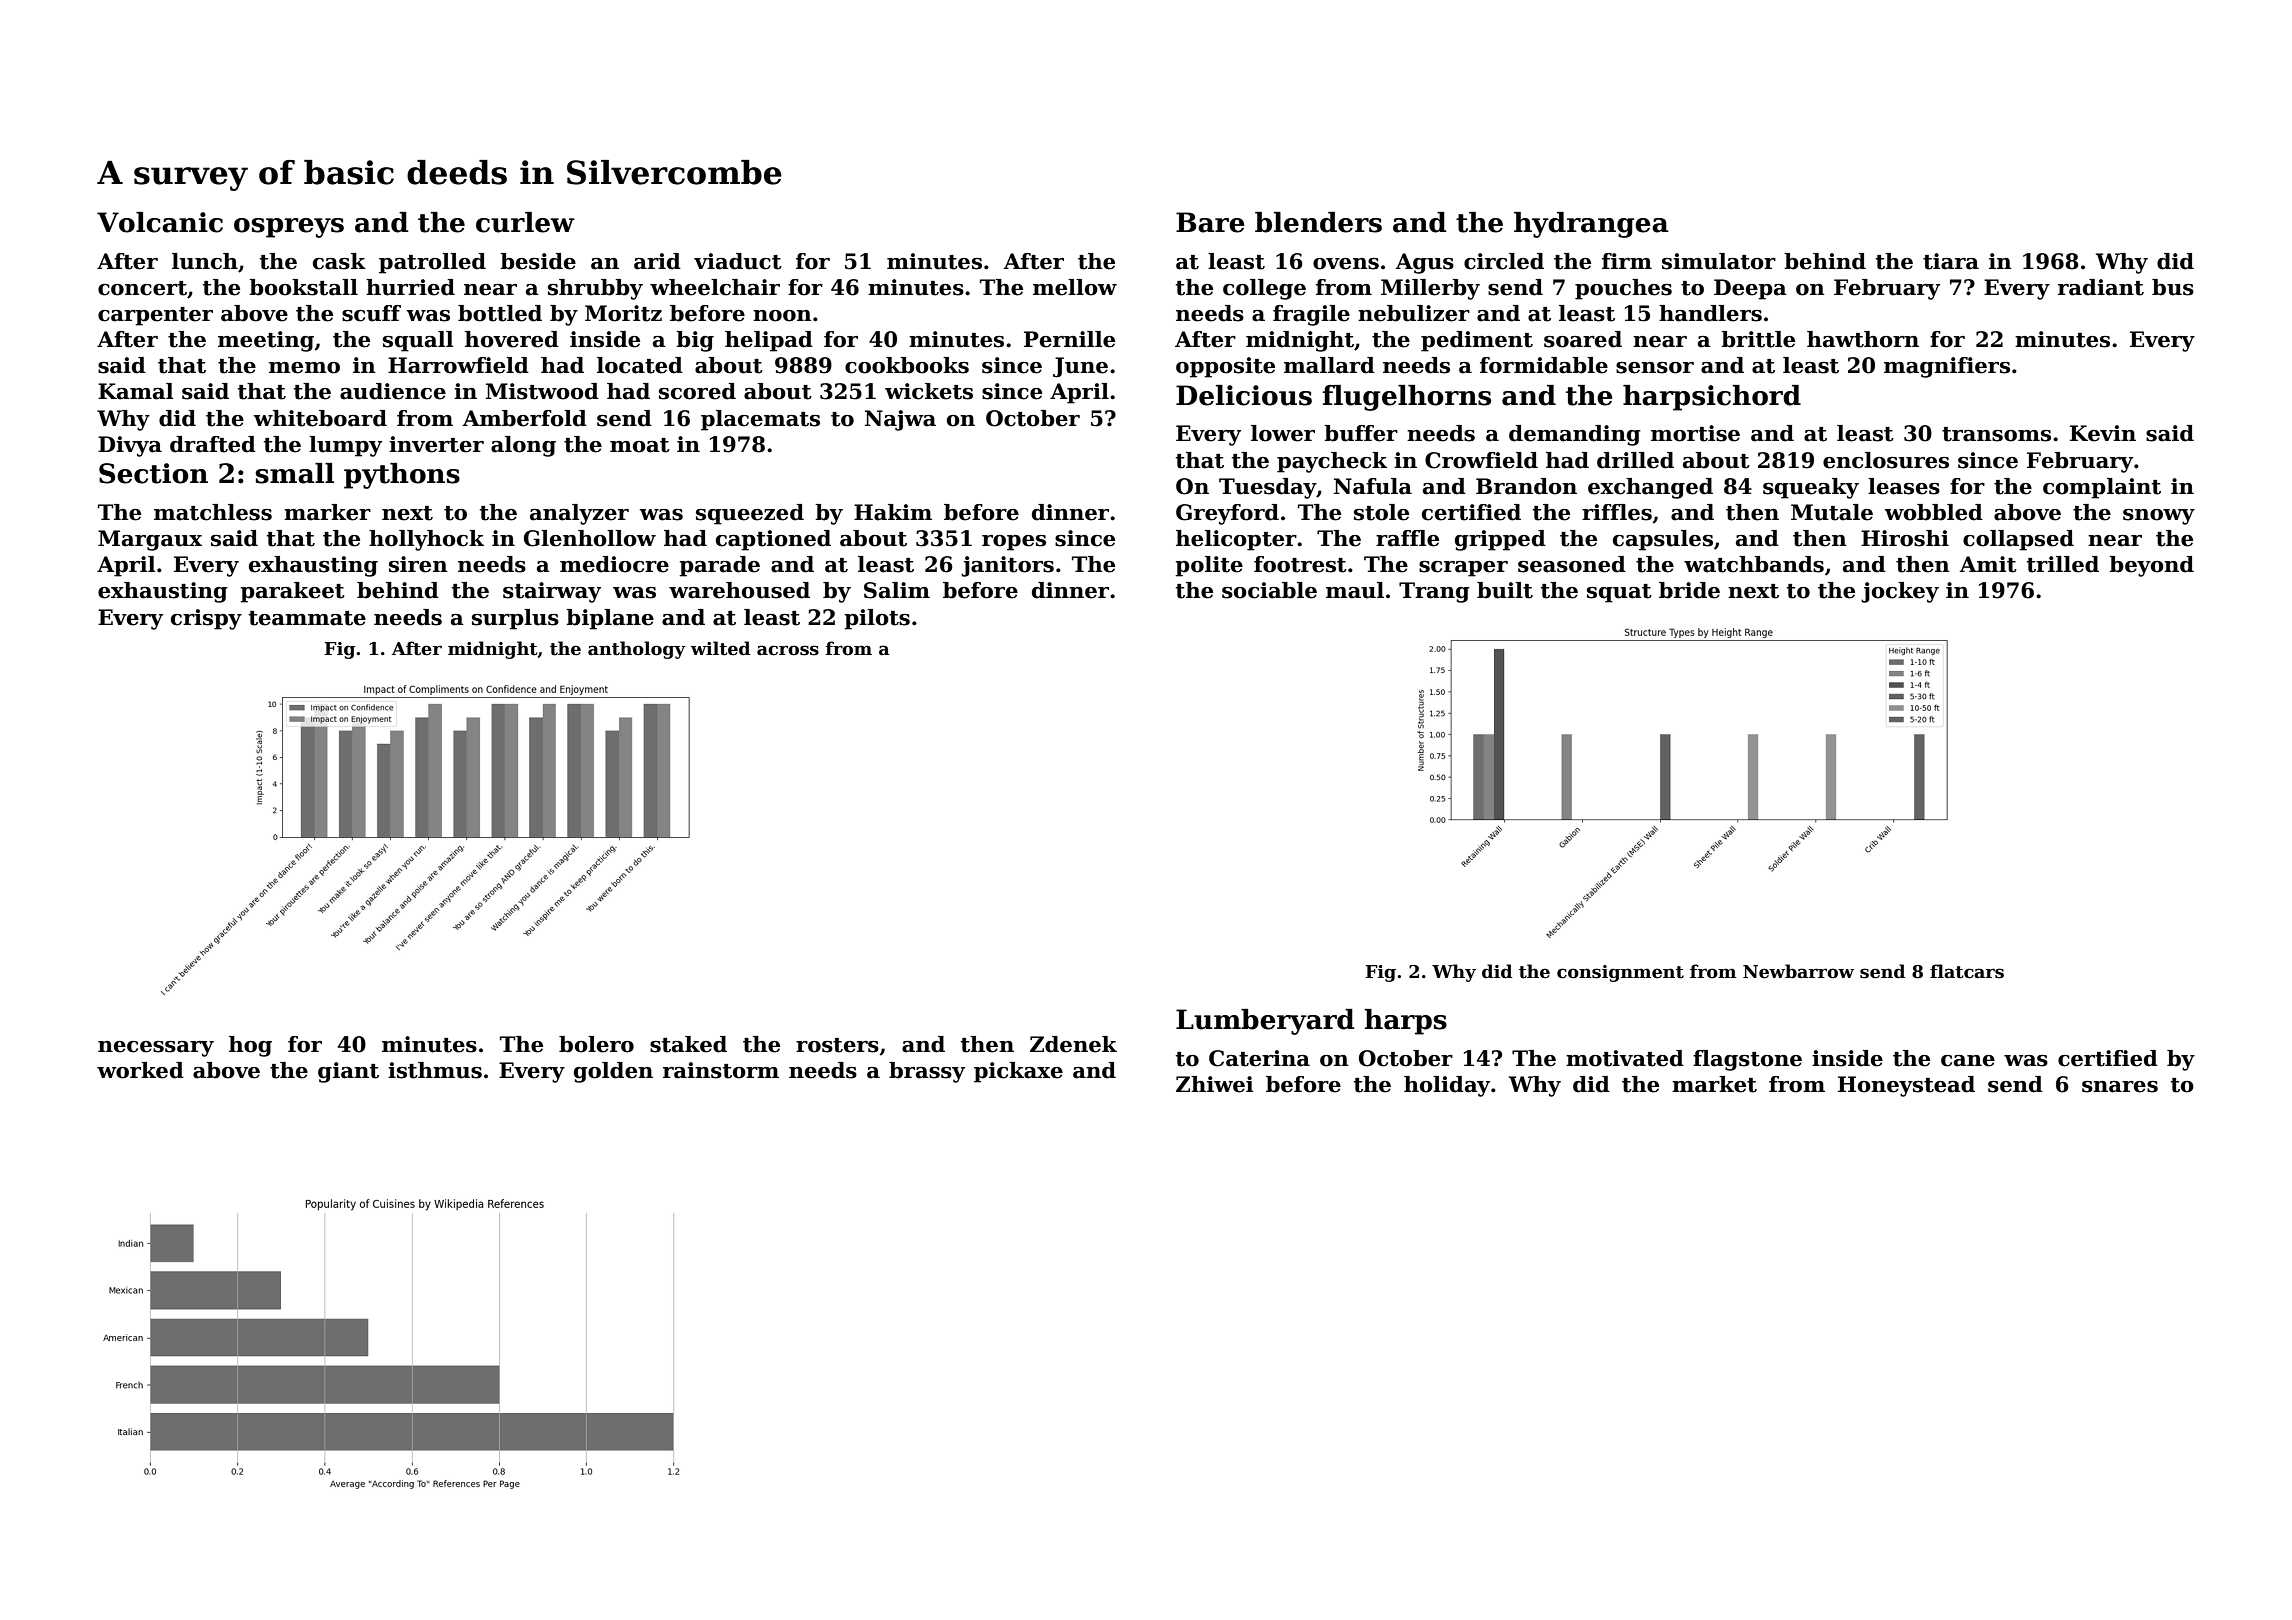 This screenshot has height=1620, width=2292. What do you see at coordinates (1209, 566) in the screenshot?
I see `polite` at bounding box center [1209, 566].
